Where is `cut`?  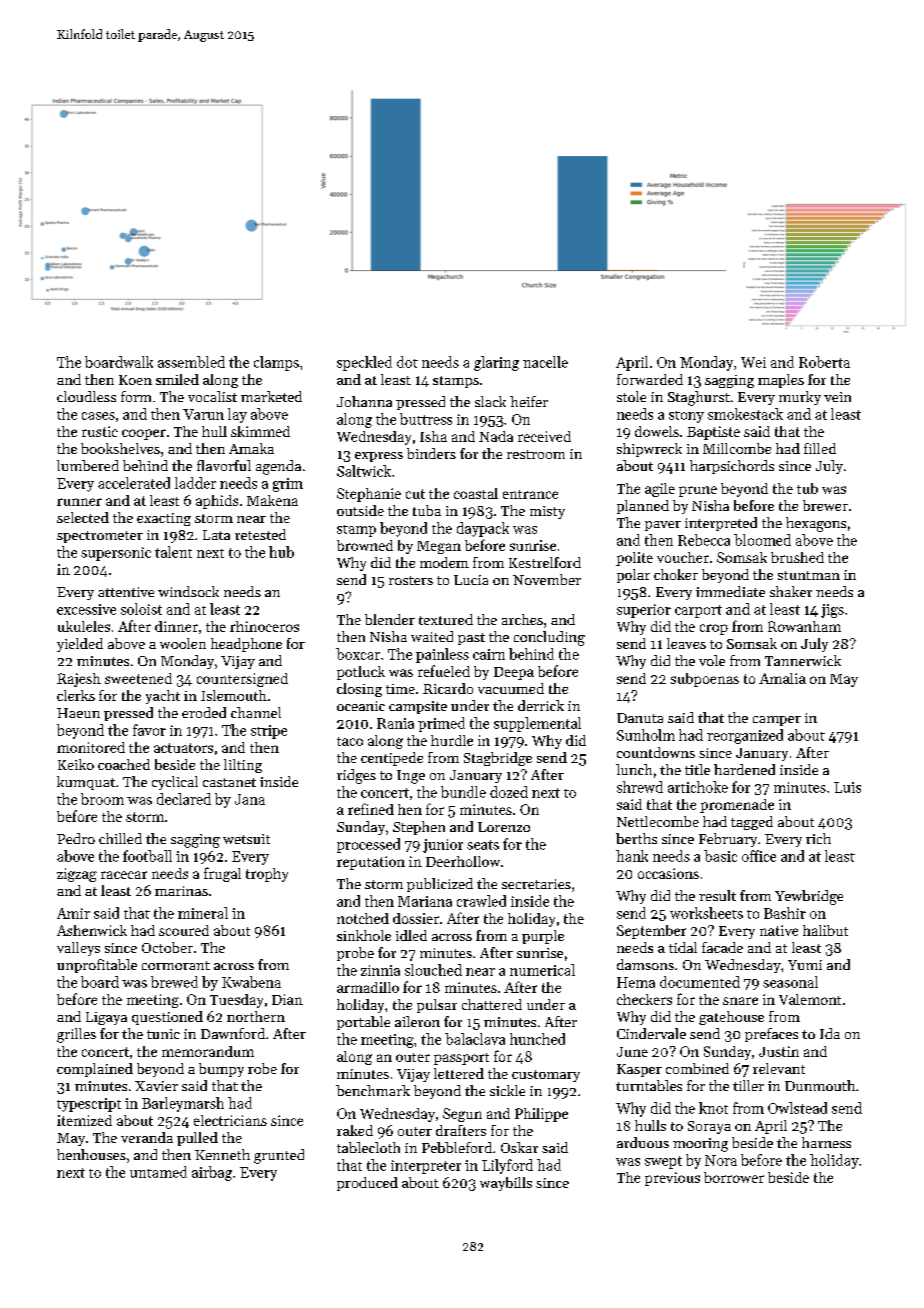
cut is located at coordinates (415, 494).
